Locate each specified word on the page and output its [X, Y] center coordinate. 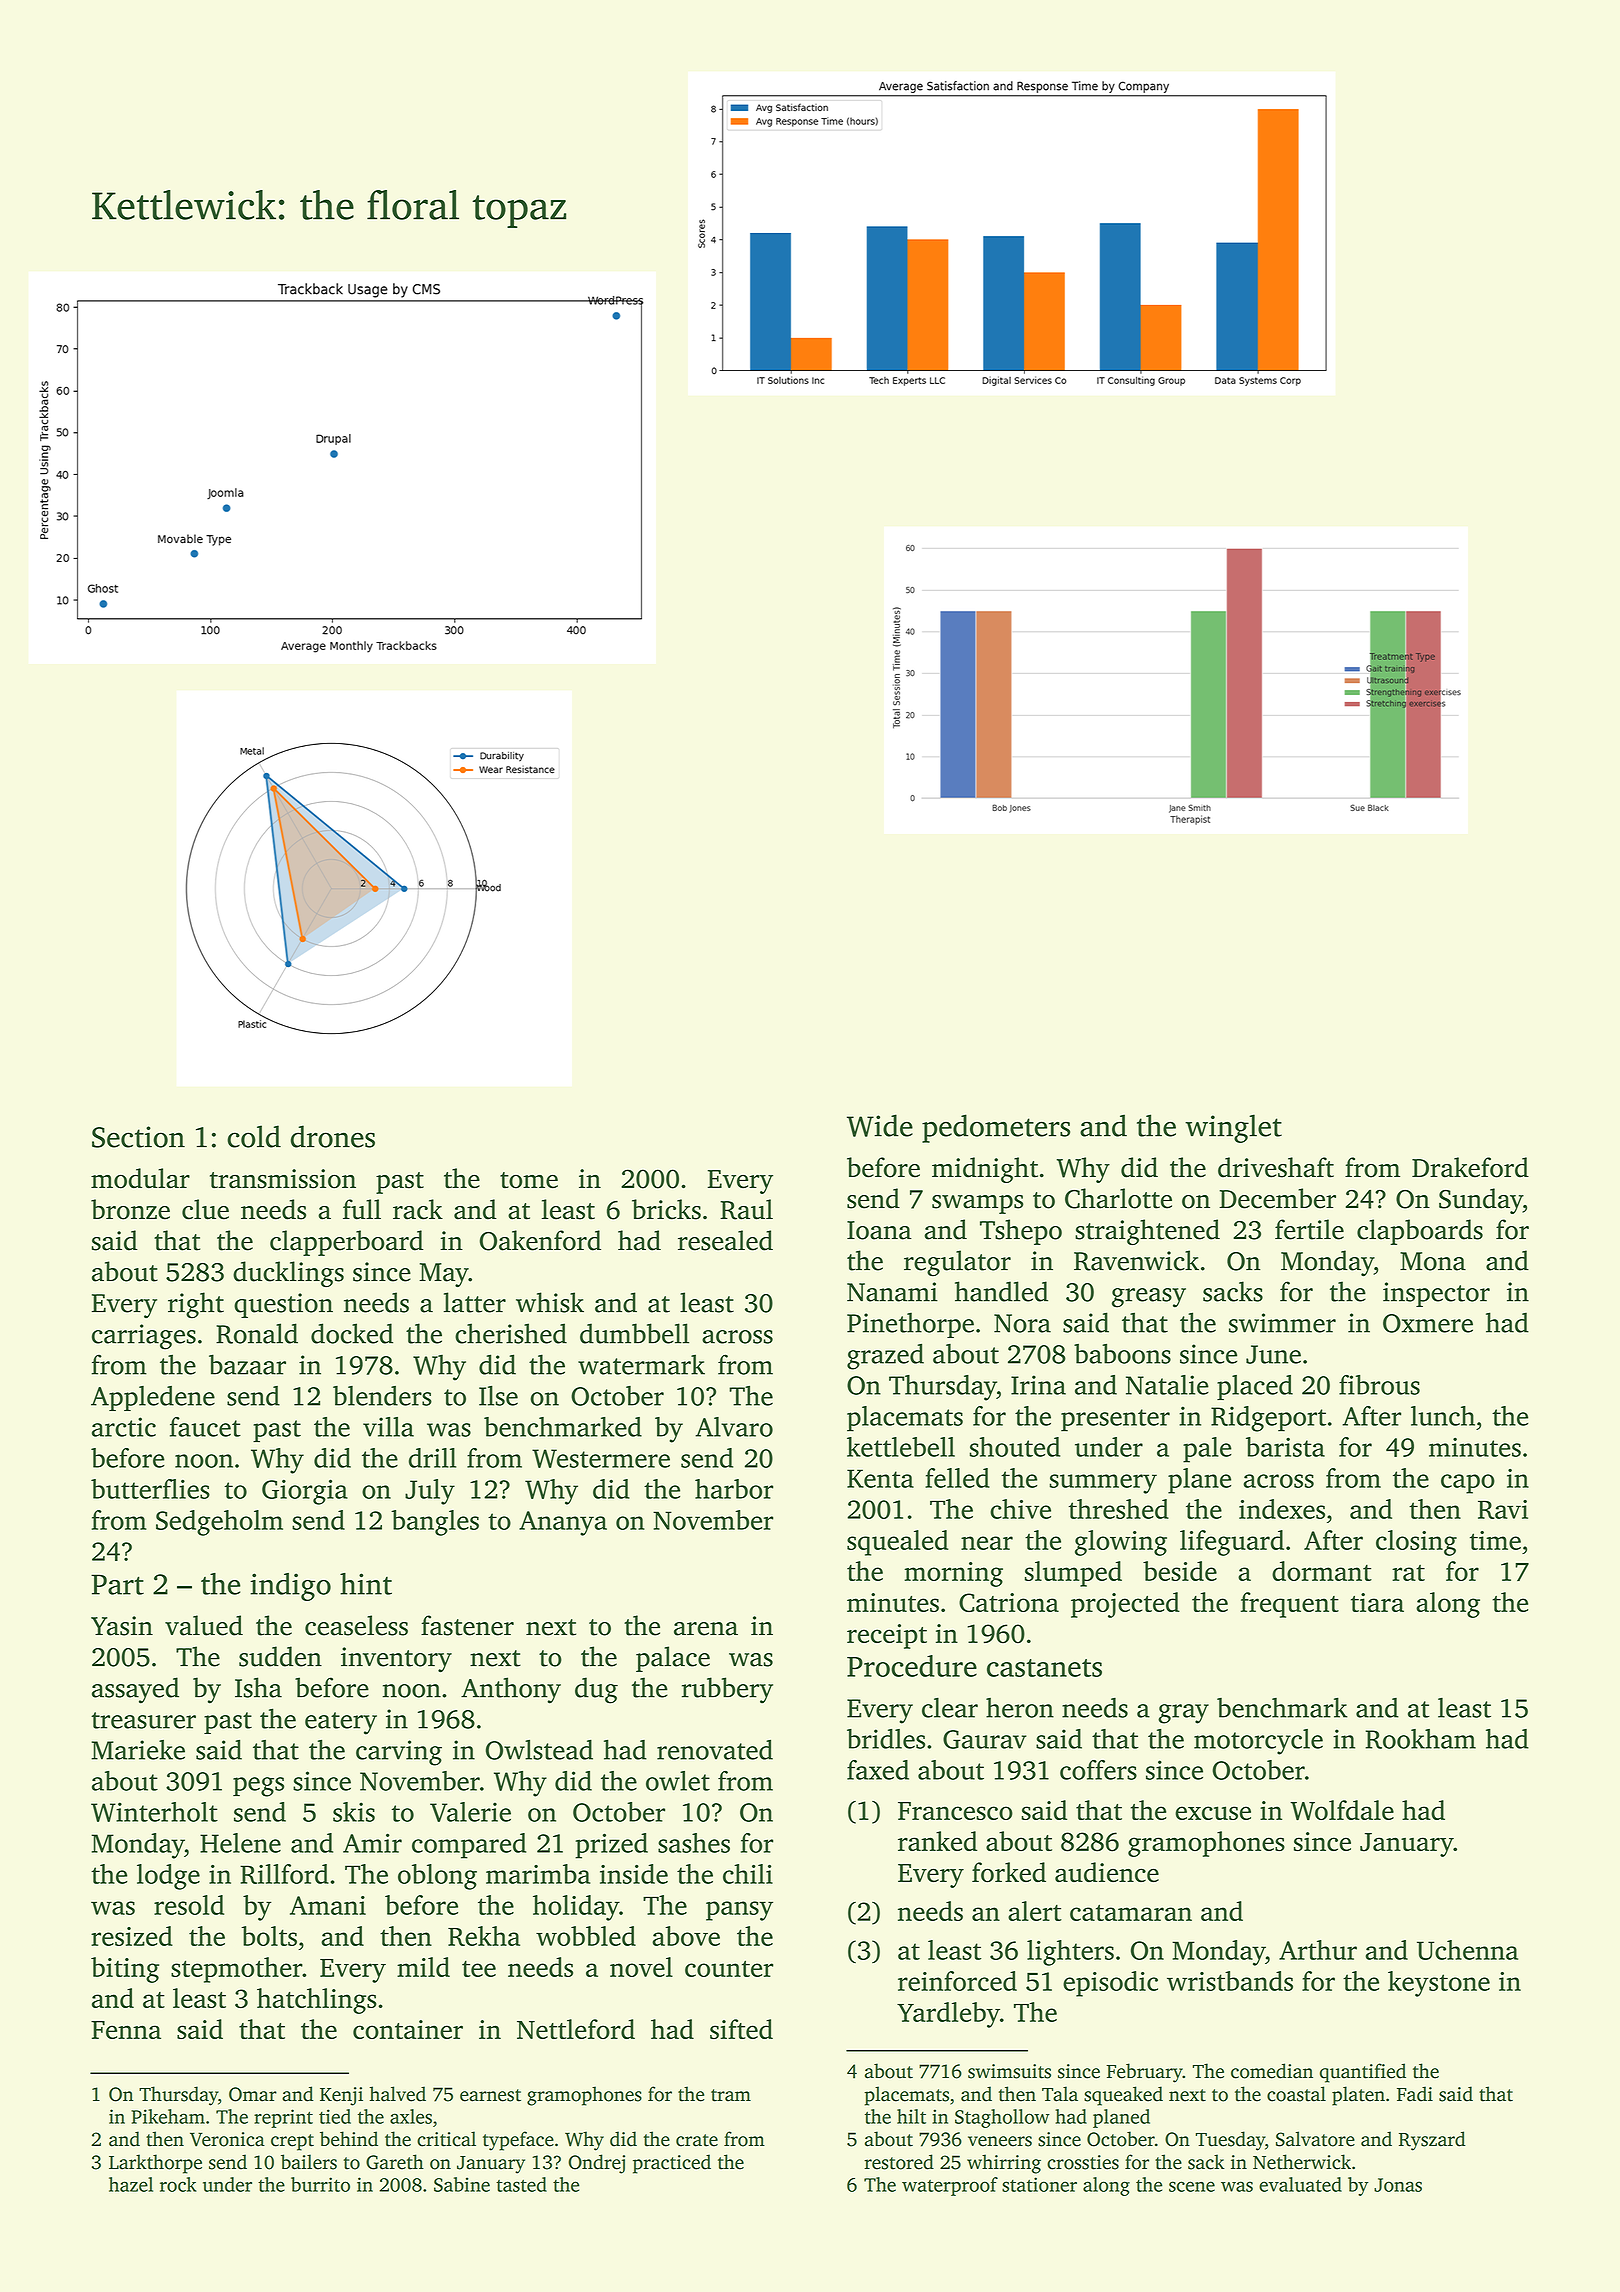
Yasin [122, 1626]
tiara [1377, 1602]
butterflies [150, 1489]
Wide [880, 1125]
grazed [885, 1356]
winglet [1233, 1128]
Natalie [1167, 1385]
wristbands [1230, 1981]
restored [899, 2162]
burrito [320, 2184]
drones [333, 1136]
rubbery [727, 1690]
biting [125, 1970]
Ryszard [1432, 2141]
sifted [741, 2029]
